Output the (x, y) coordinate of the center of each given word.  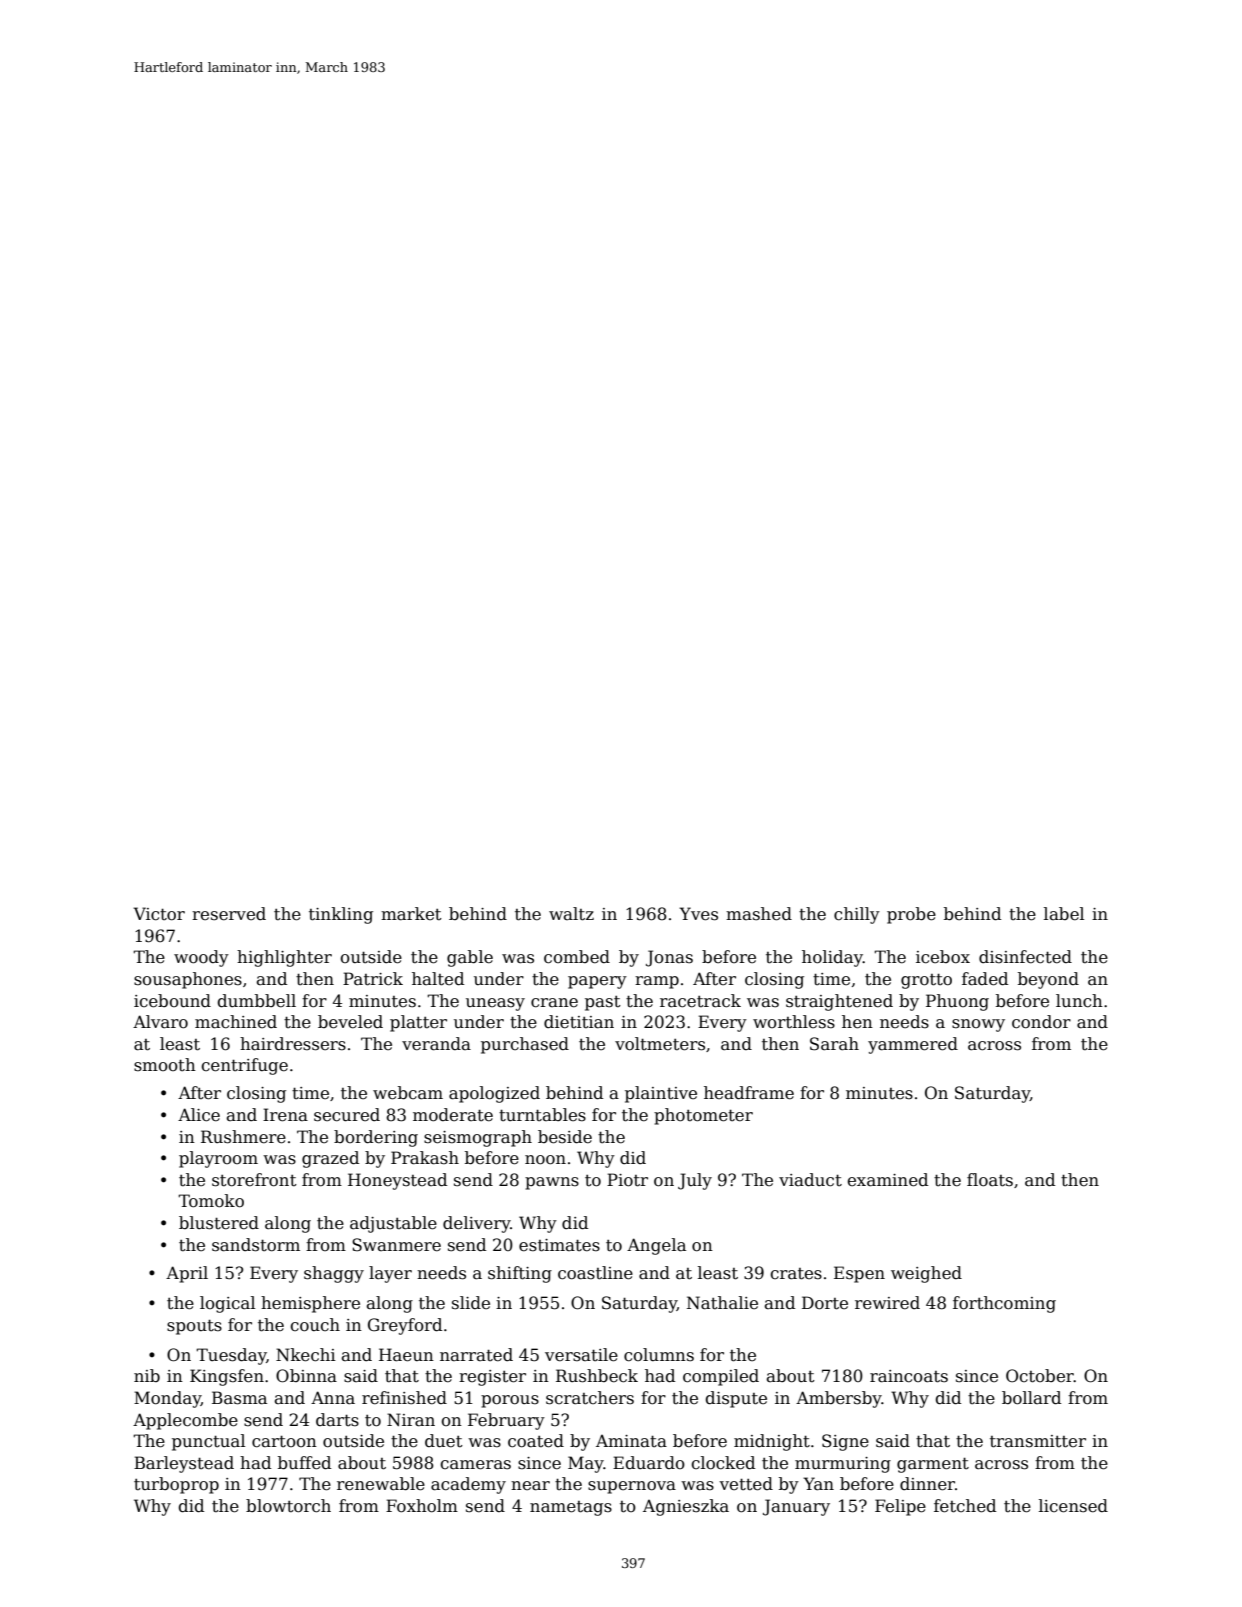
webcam (408, 1093)
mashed (759, 914)
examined (887, 1180)
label (1064, 914)
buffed (304, 1463)
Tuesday (231, 1356)
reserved (229, 914)
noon (545, 1160)
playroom (218, 1159)
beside (565, 1137)
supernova (632, 1487)
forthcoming (1004, 1304)
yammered (913, 1045)
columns (659, 1355)
